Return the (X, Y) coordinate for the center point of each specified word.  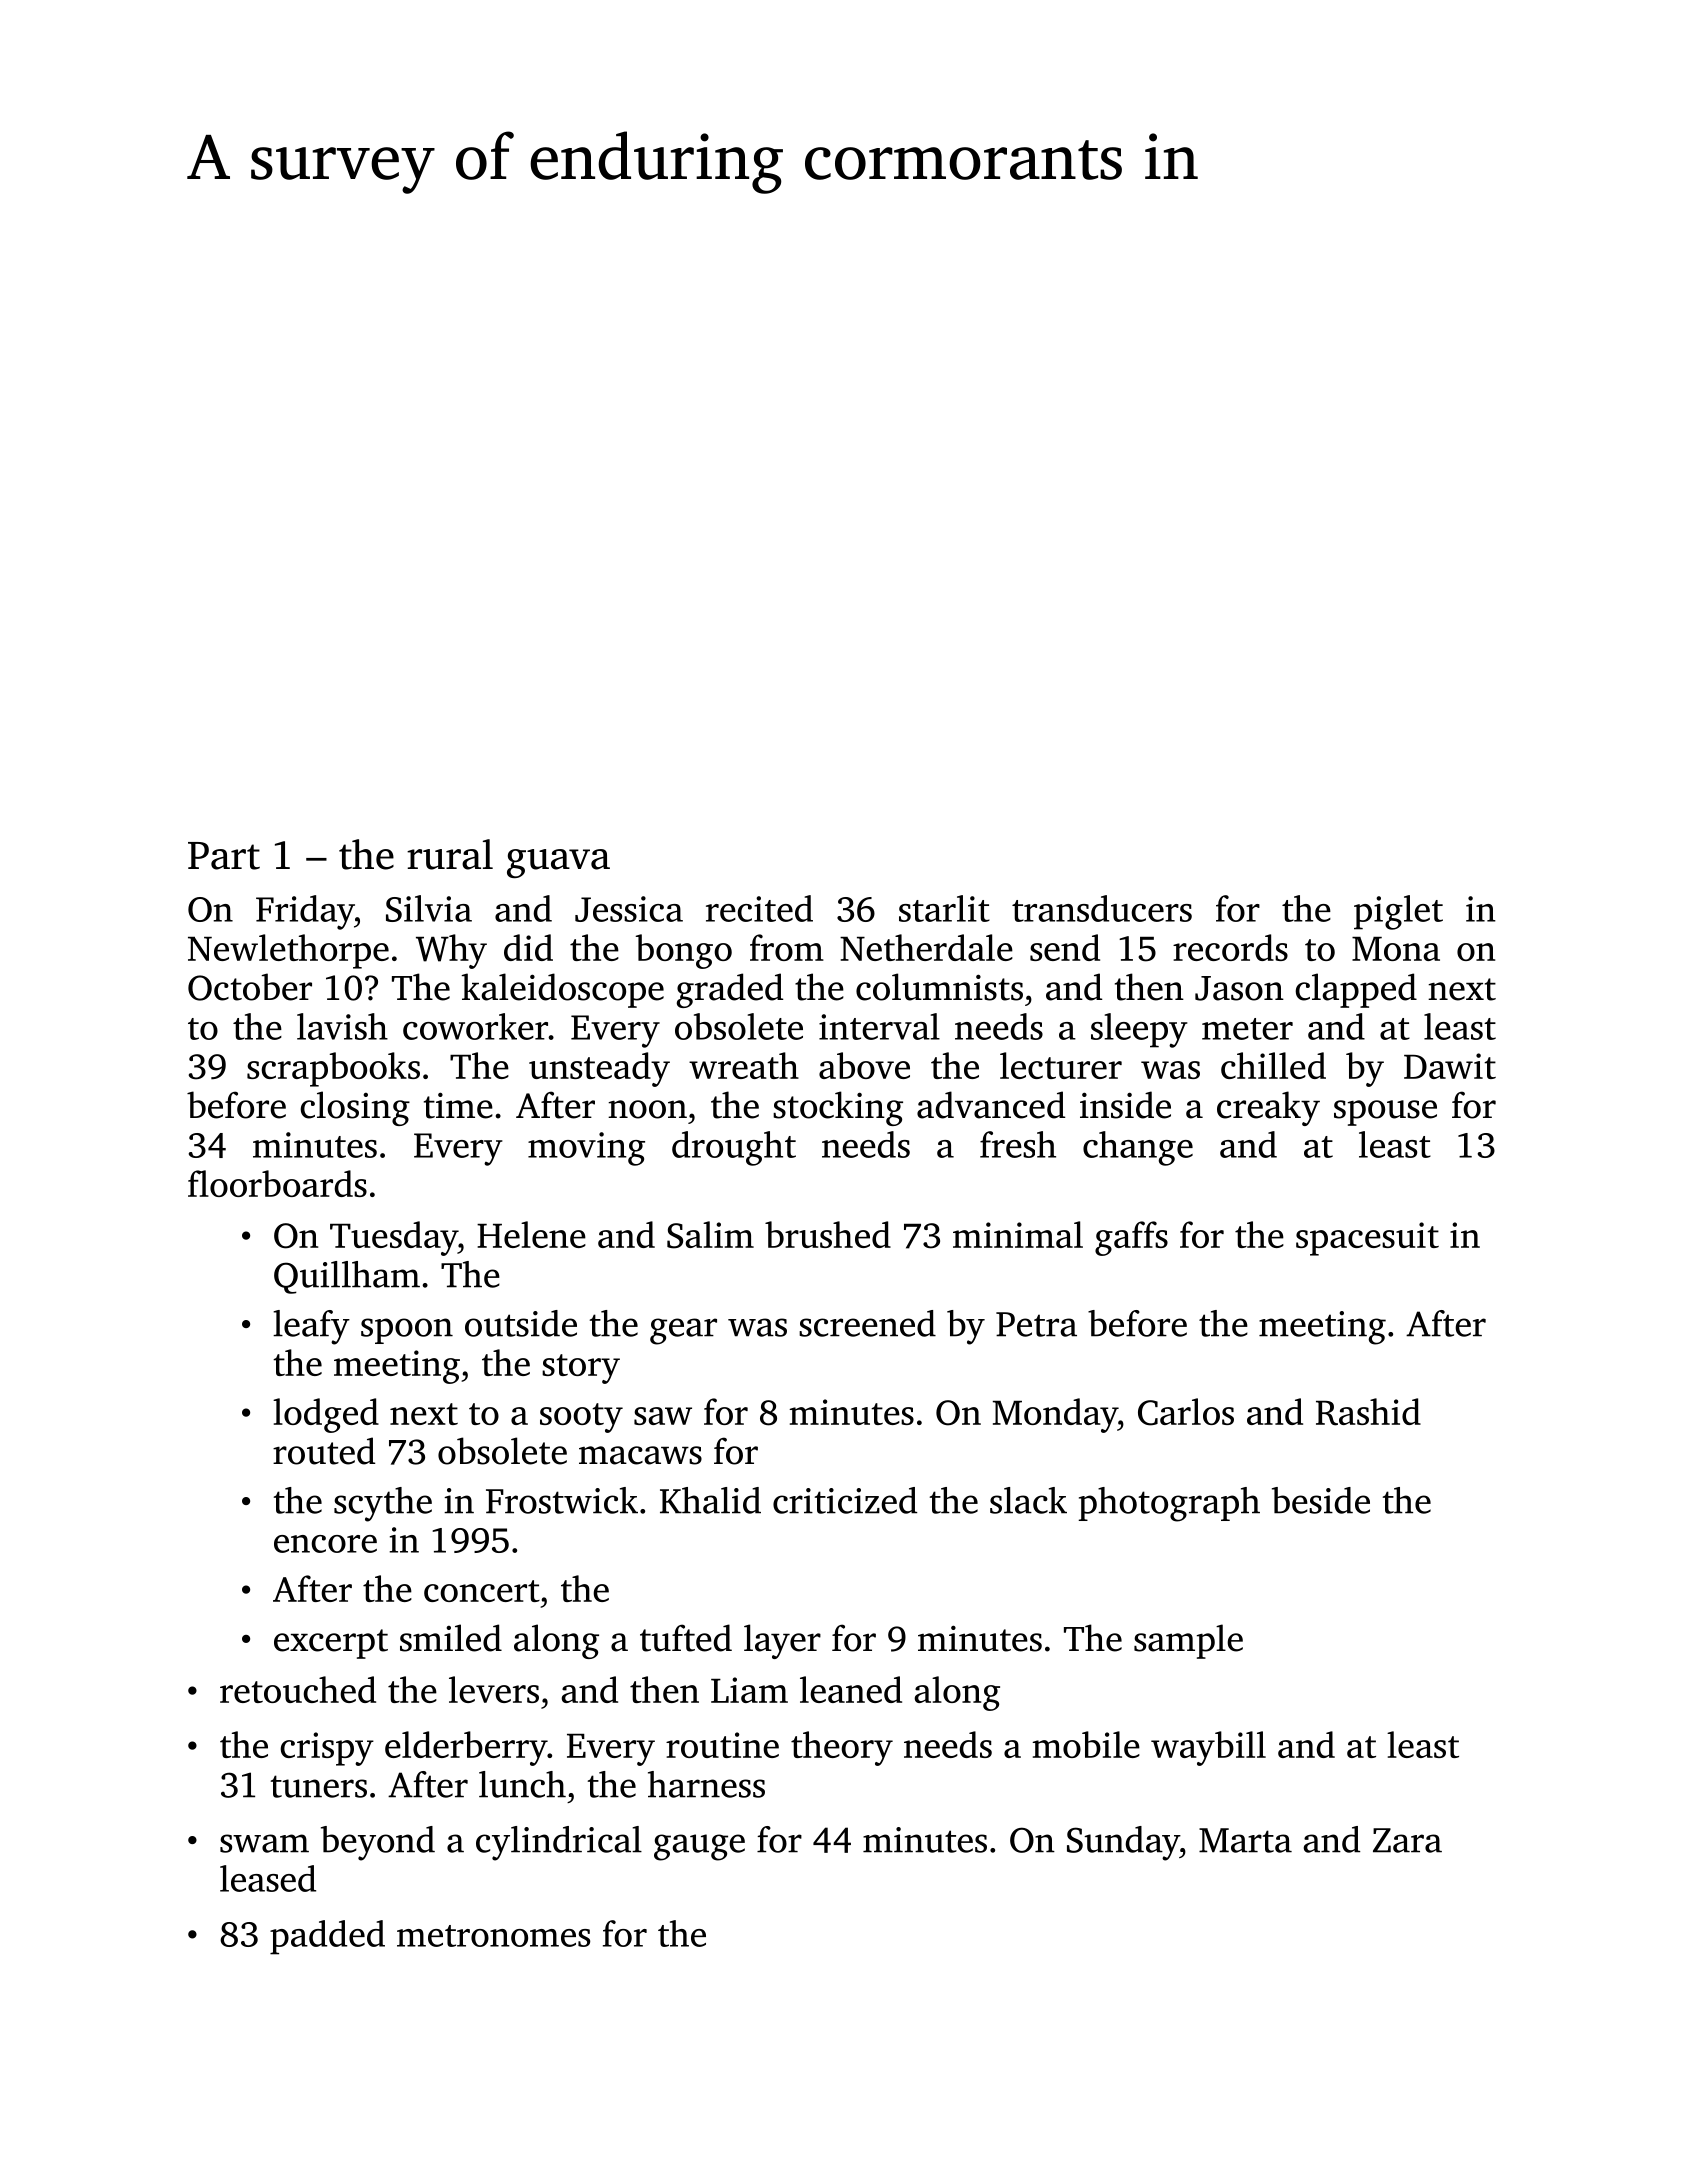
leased (268, 1878)
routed (324, 1451)
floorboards (277, 1183)
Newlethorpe (288, 951)
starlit (944, 908)
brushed (828, 1234)
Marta (1245, 1840)
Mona (1396, 949)
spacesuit (1367, 1239)
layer (782, 1641)
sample (1188, 1641)
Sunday (1123, 1843)
